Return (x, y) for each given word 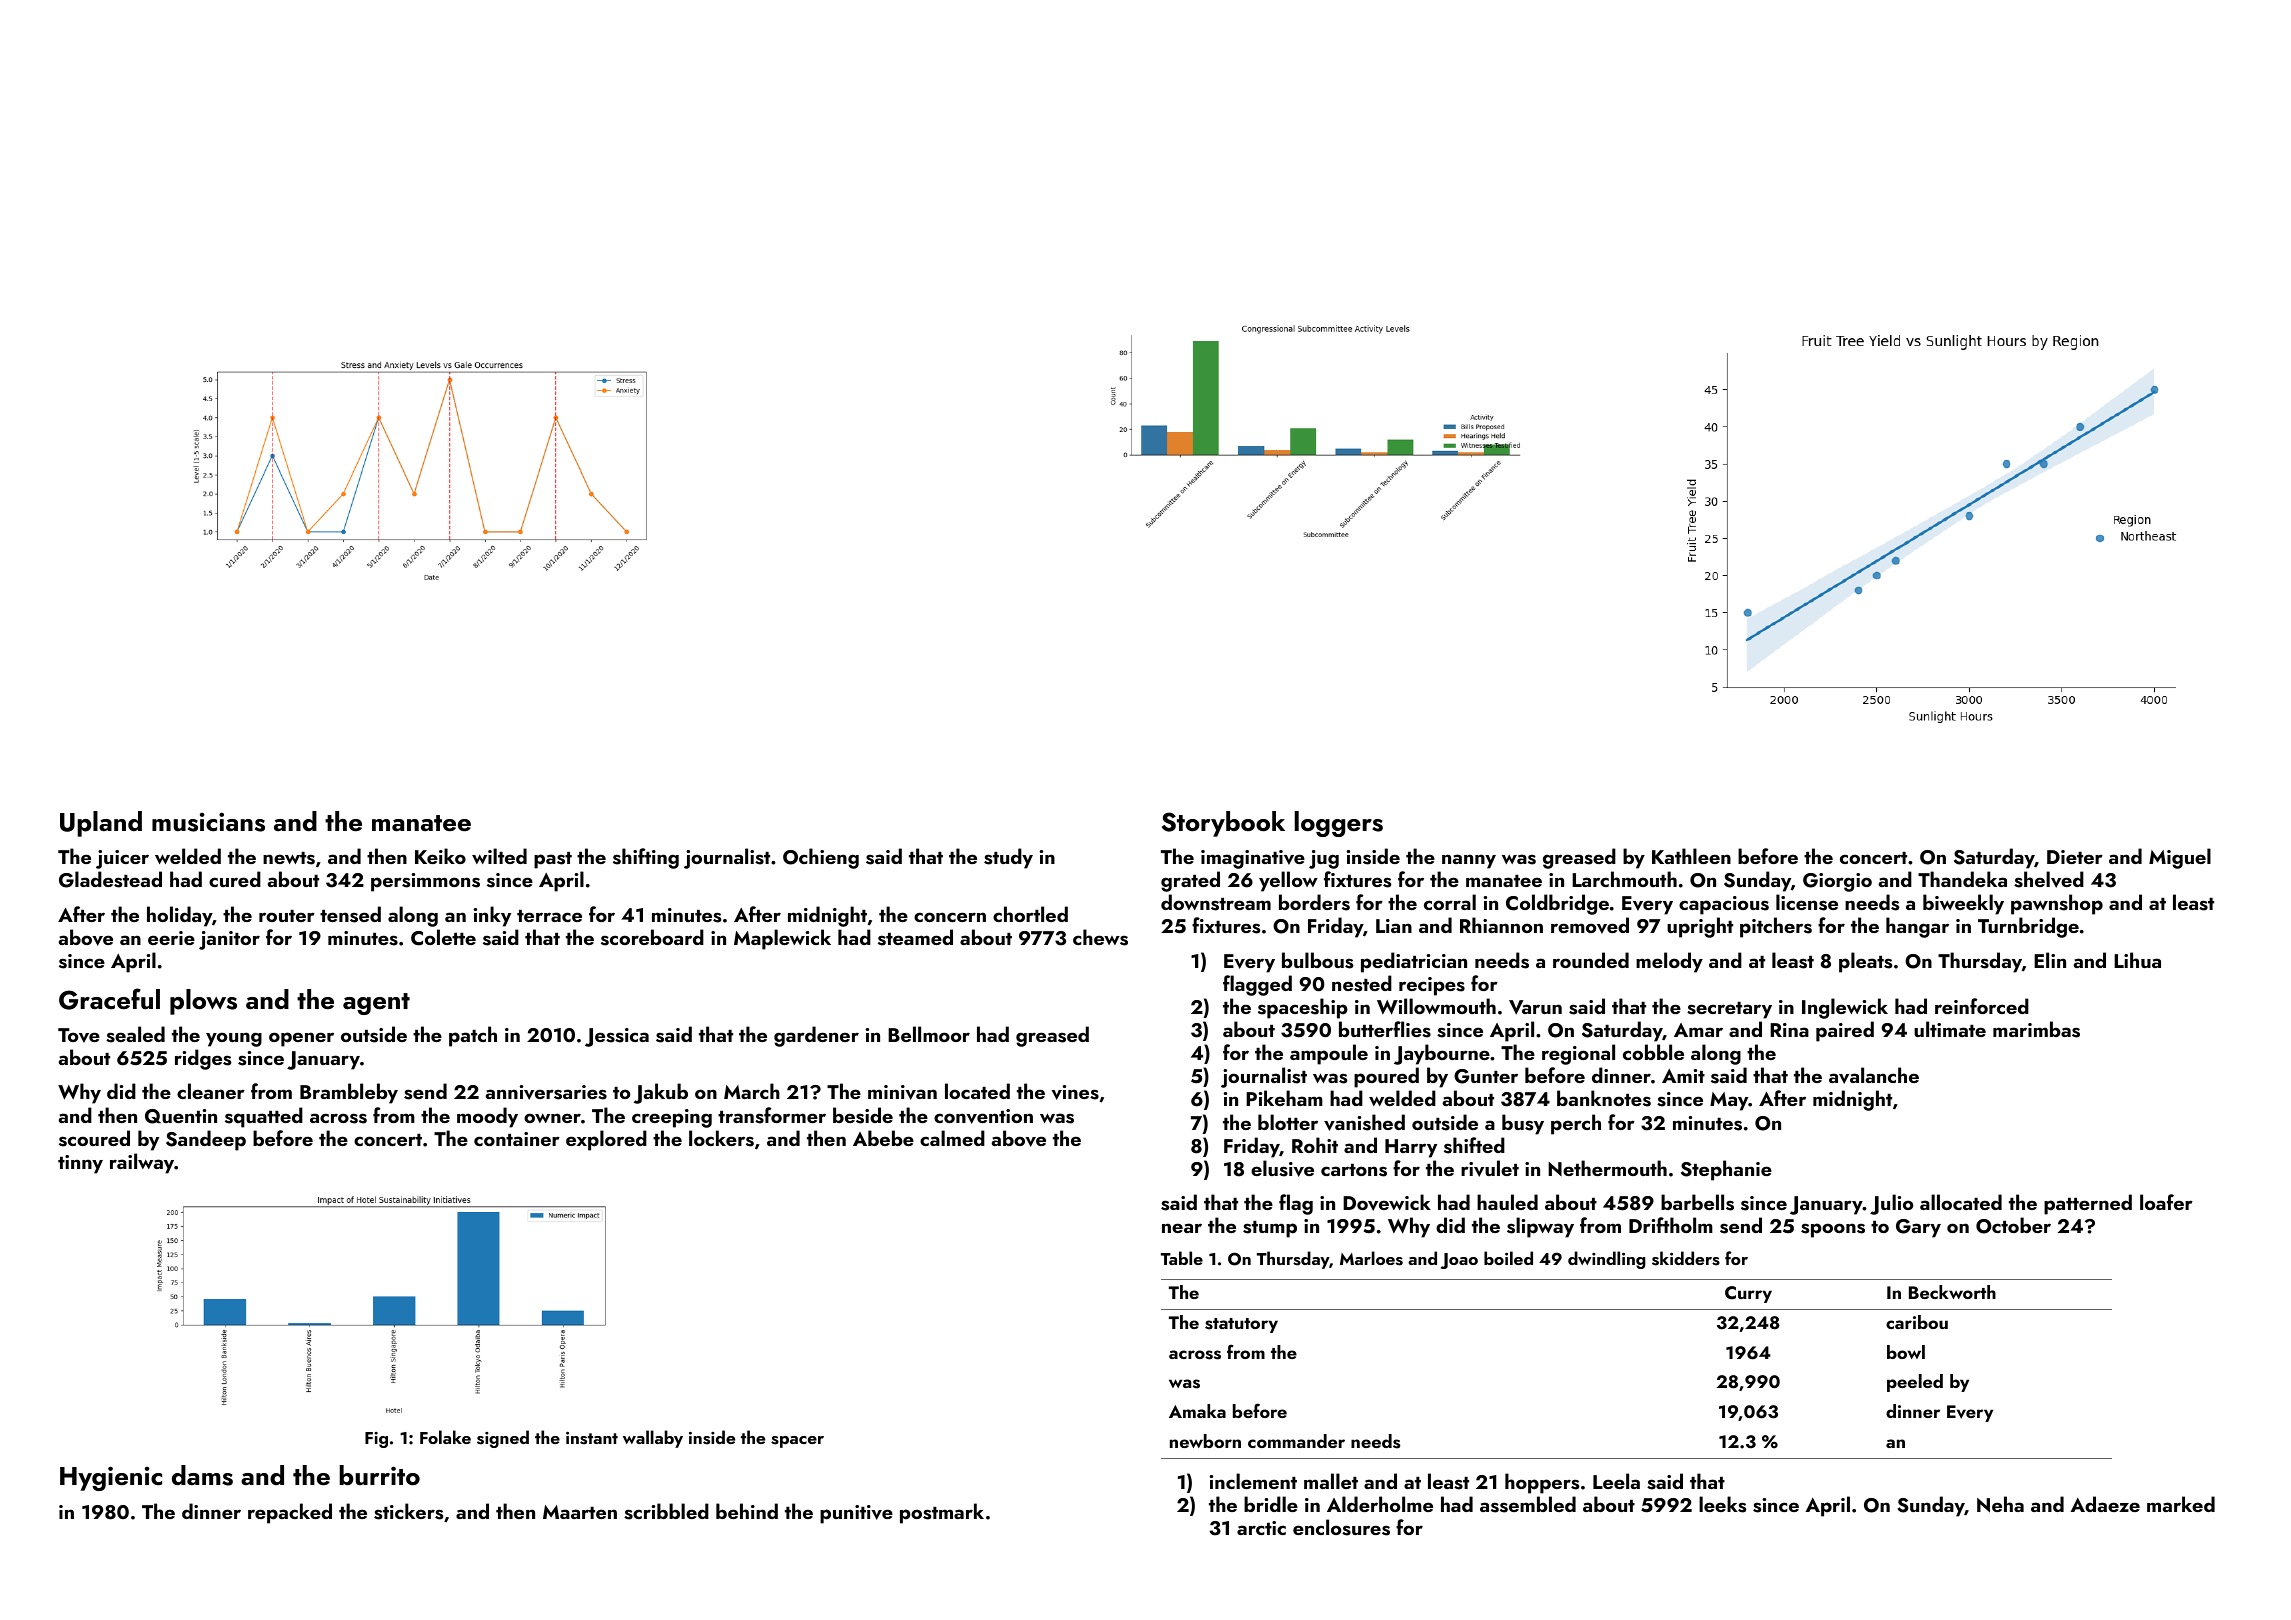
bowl (1906, 1352)
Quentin (181, 1116)
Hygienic (111, 1478)
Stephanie (1726, 1170)
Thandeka (1962, 879)
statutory (1241, 1325)
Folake (445, 1437)
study (1008, 858)
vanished (1364, 1122)
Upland (101, 824)
